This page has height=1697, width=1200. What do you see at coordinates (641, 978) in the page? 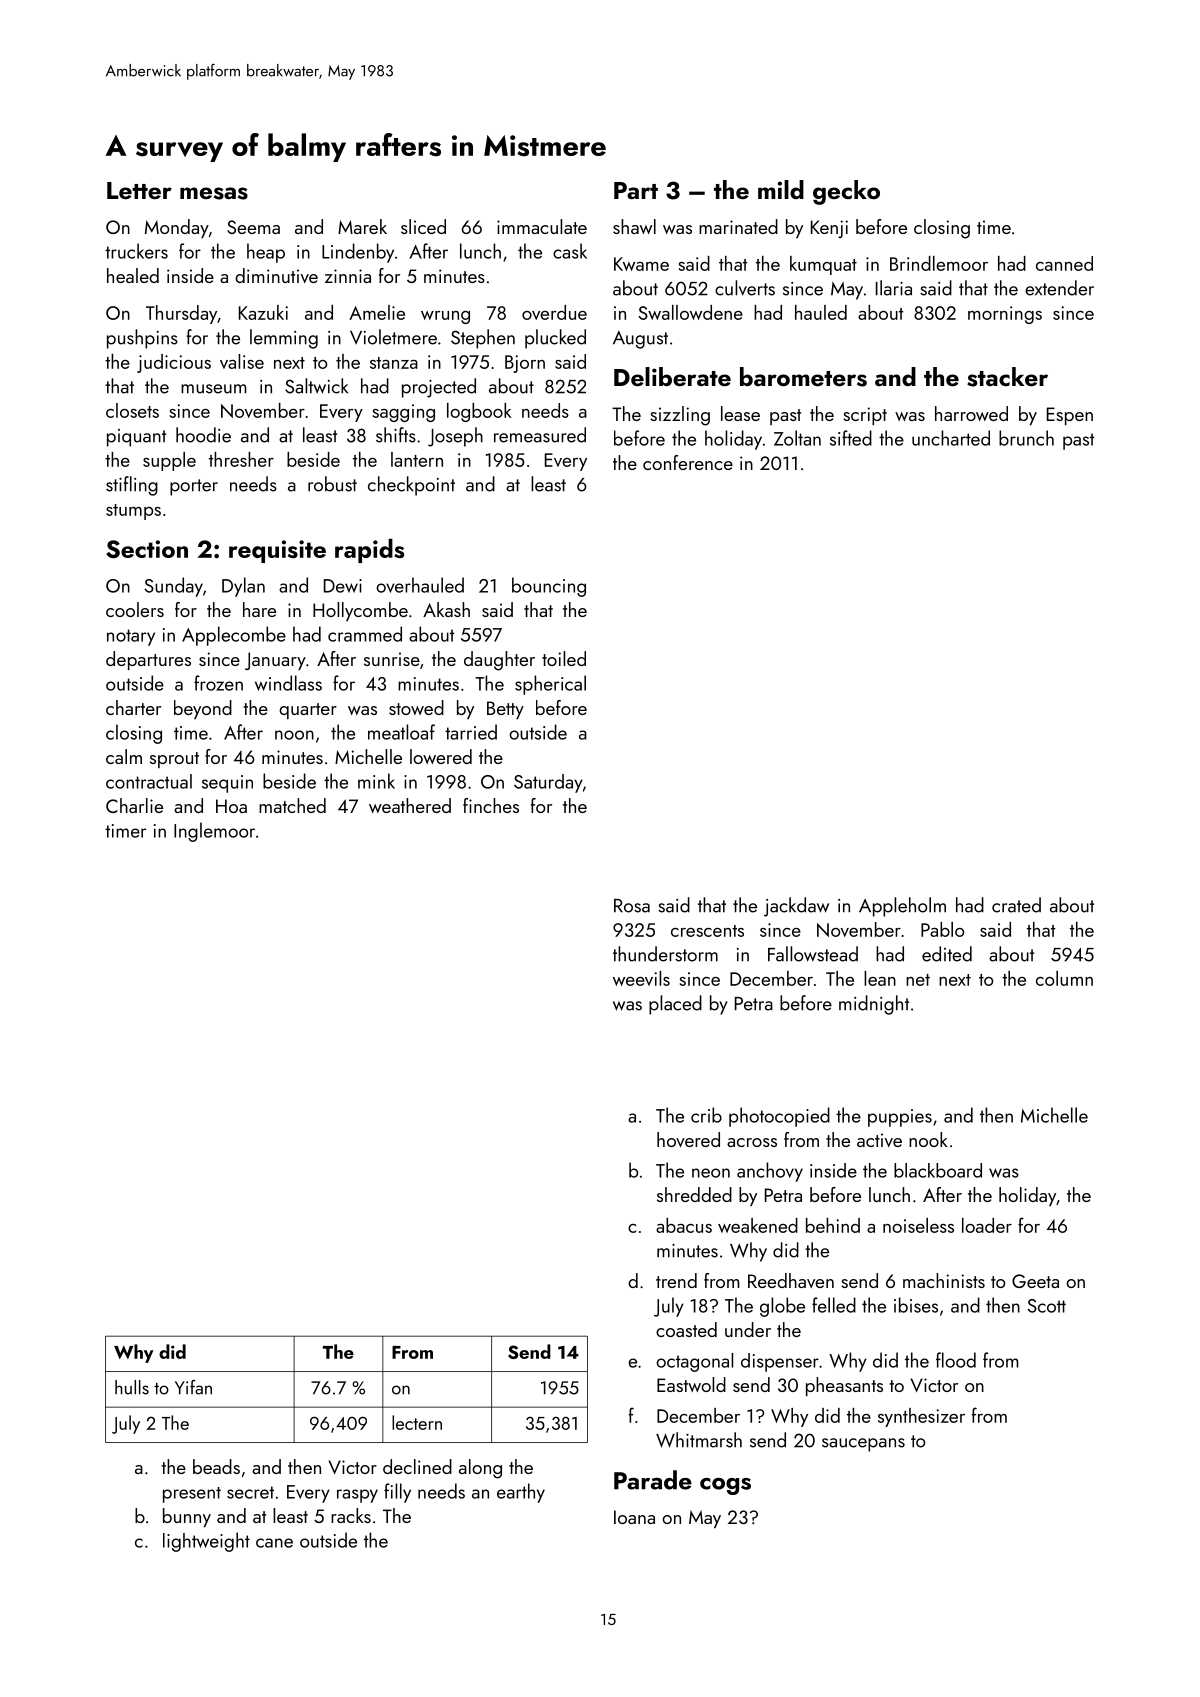
I see `weevils` at bounding box center [641, 978].
